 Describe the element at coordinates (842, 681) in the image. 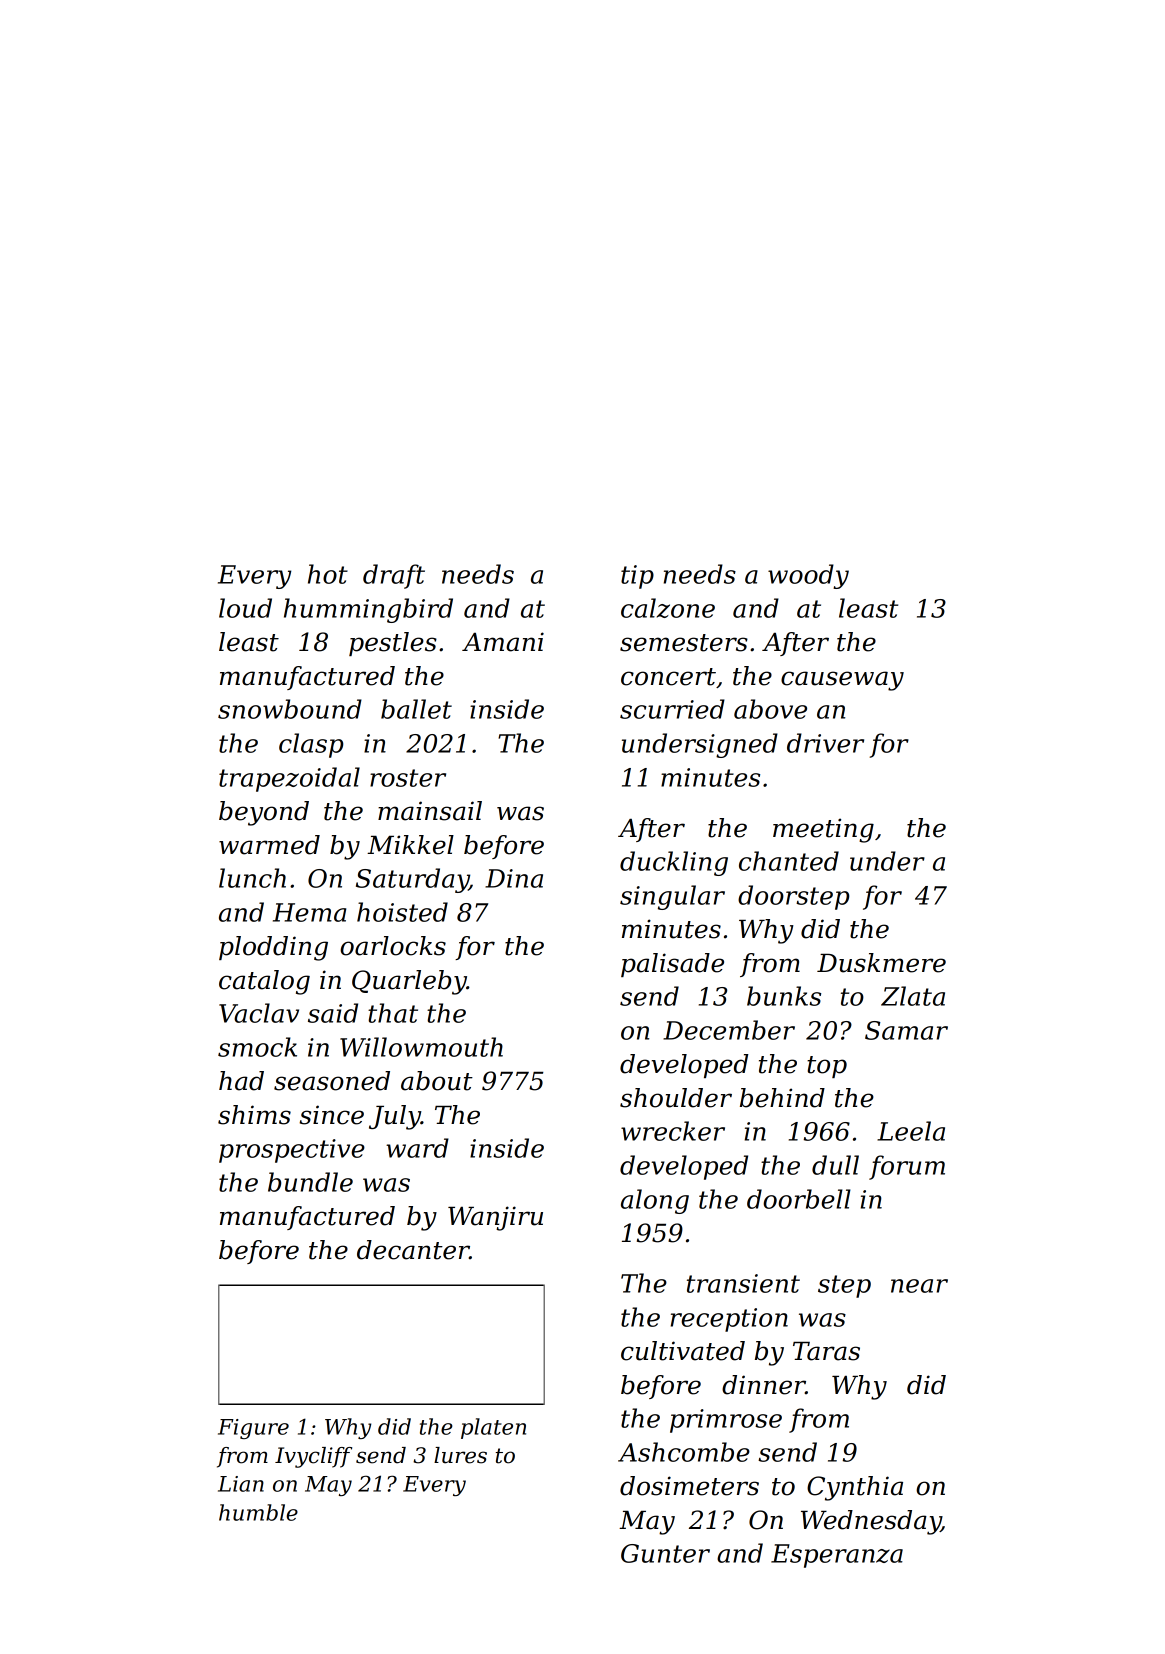

I see `causeway` at that location.
